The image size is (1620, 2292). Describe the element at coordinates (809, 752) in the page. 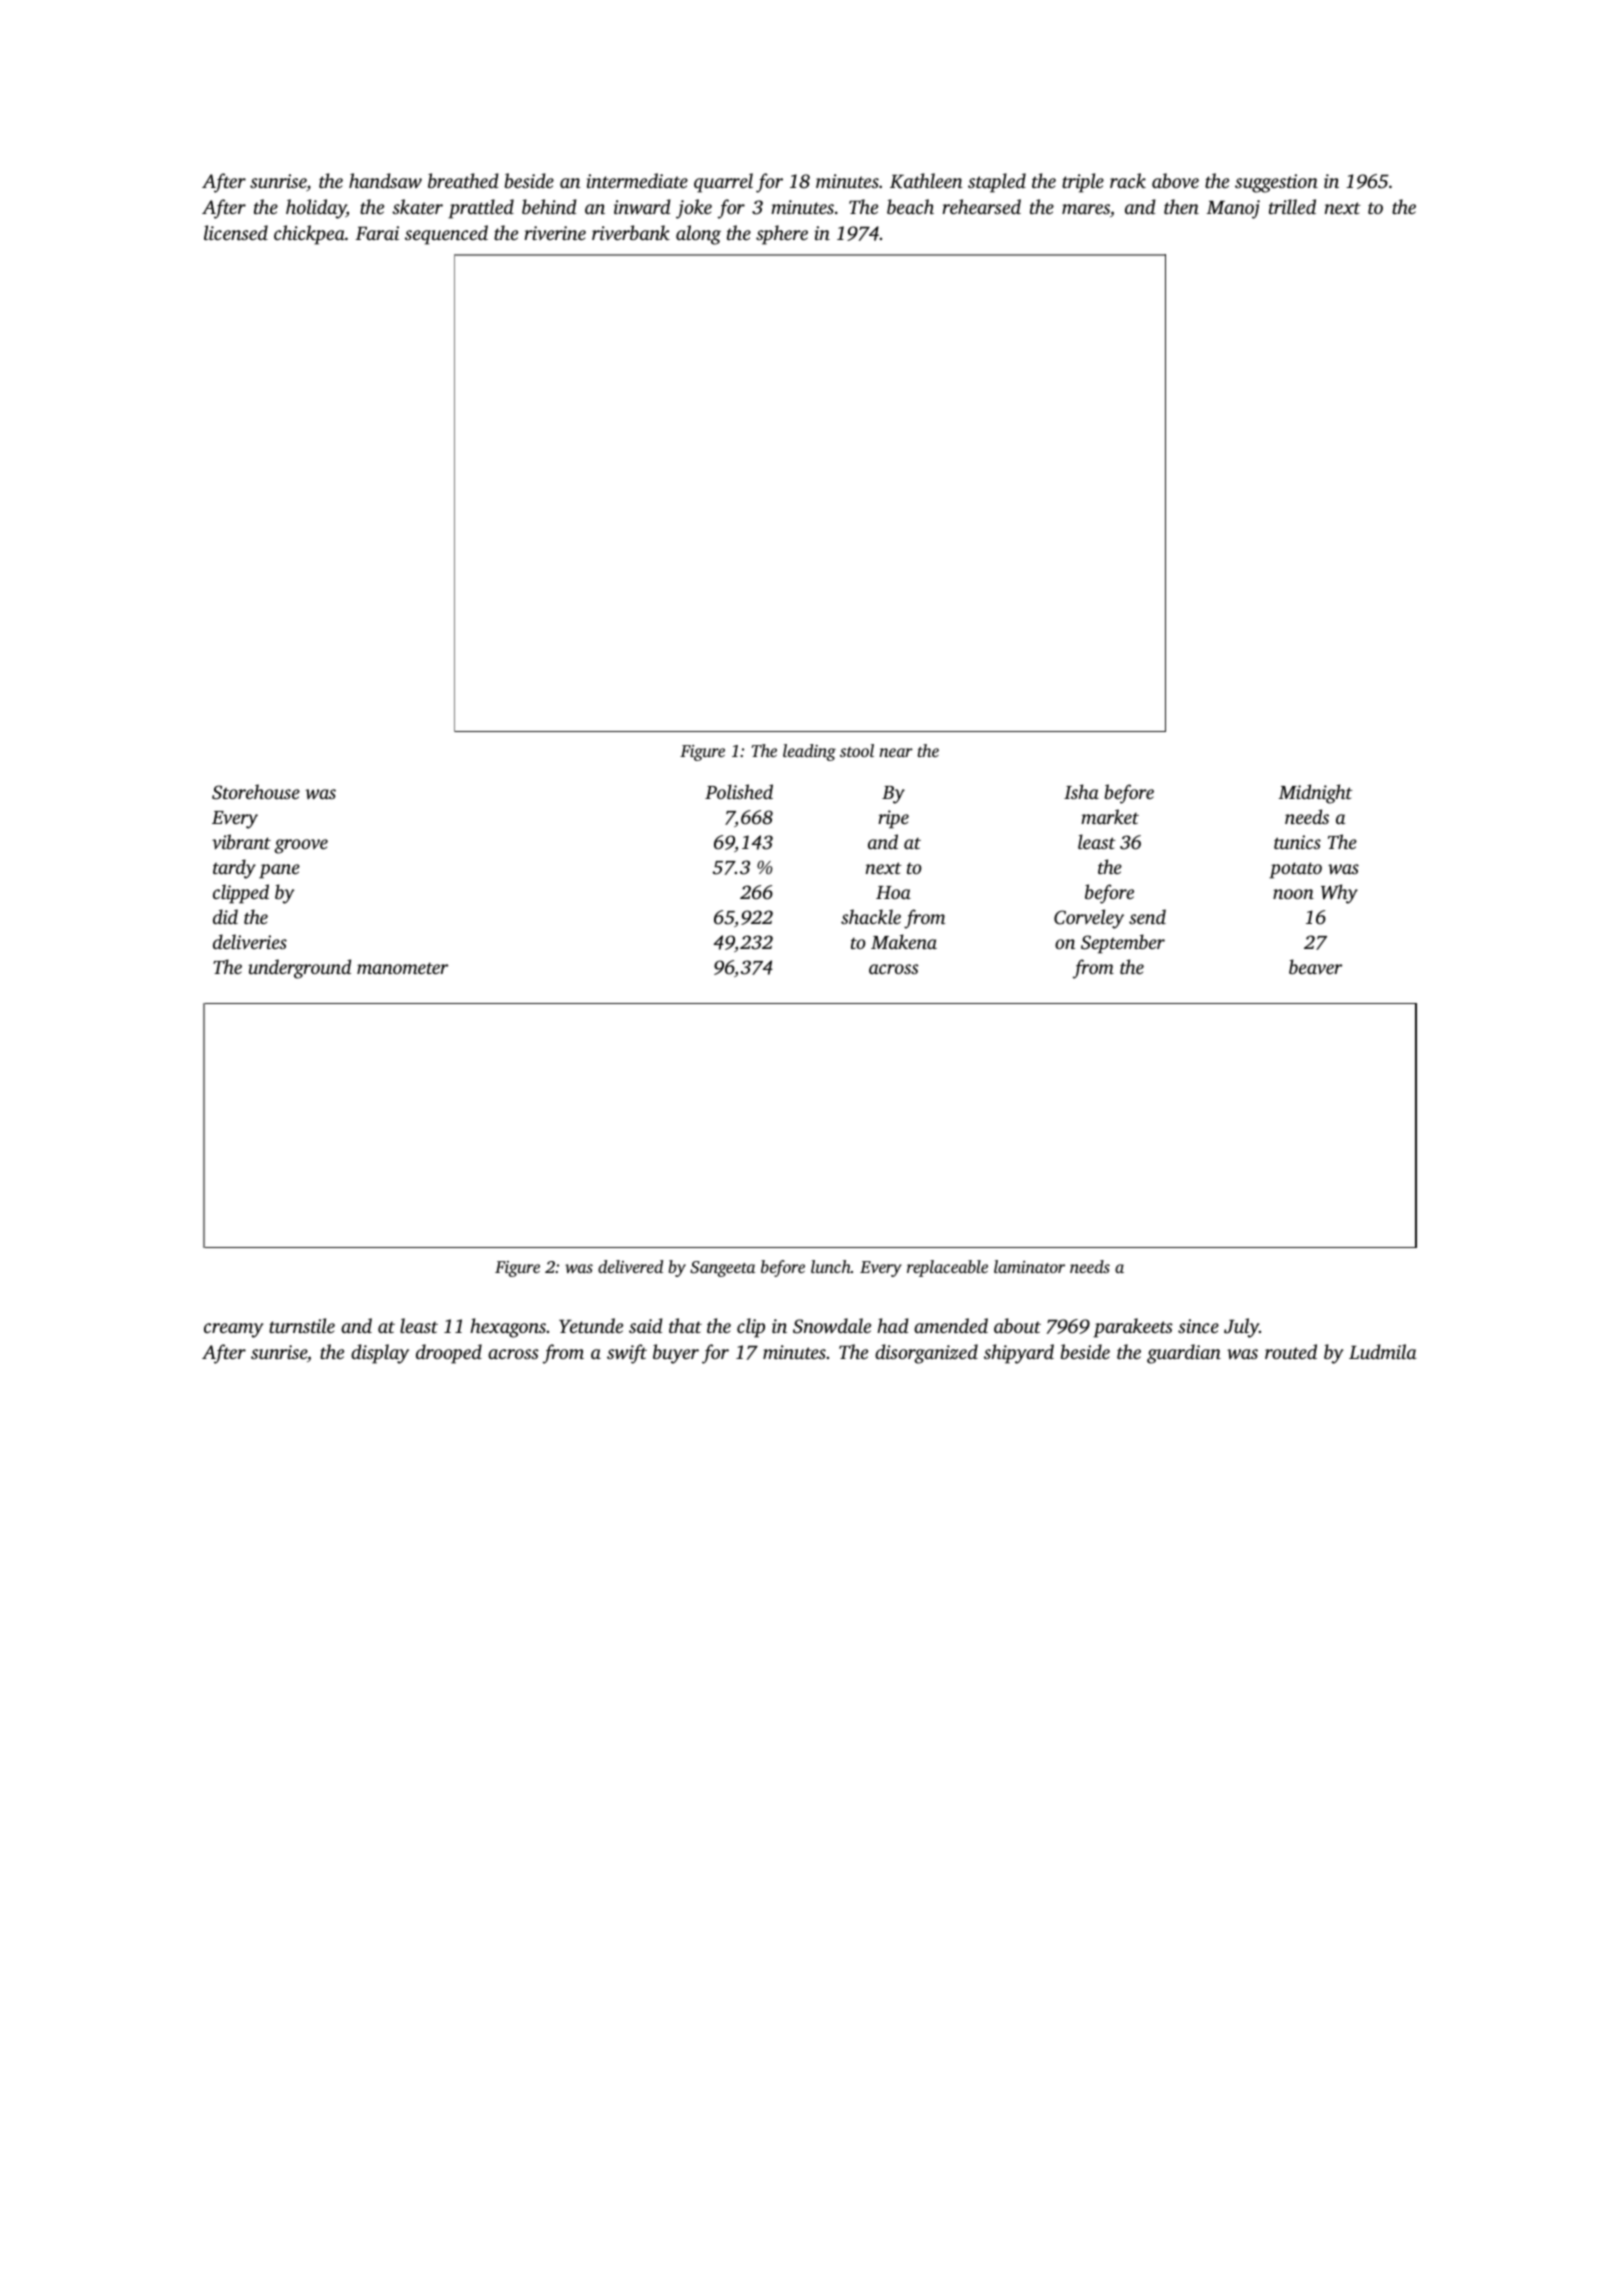

I see `leading` at that location.
